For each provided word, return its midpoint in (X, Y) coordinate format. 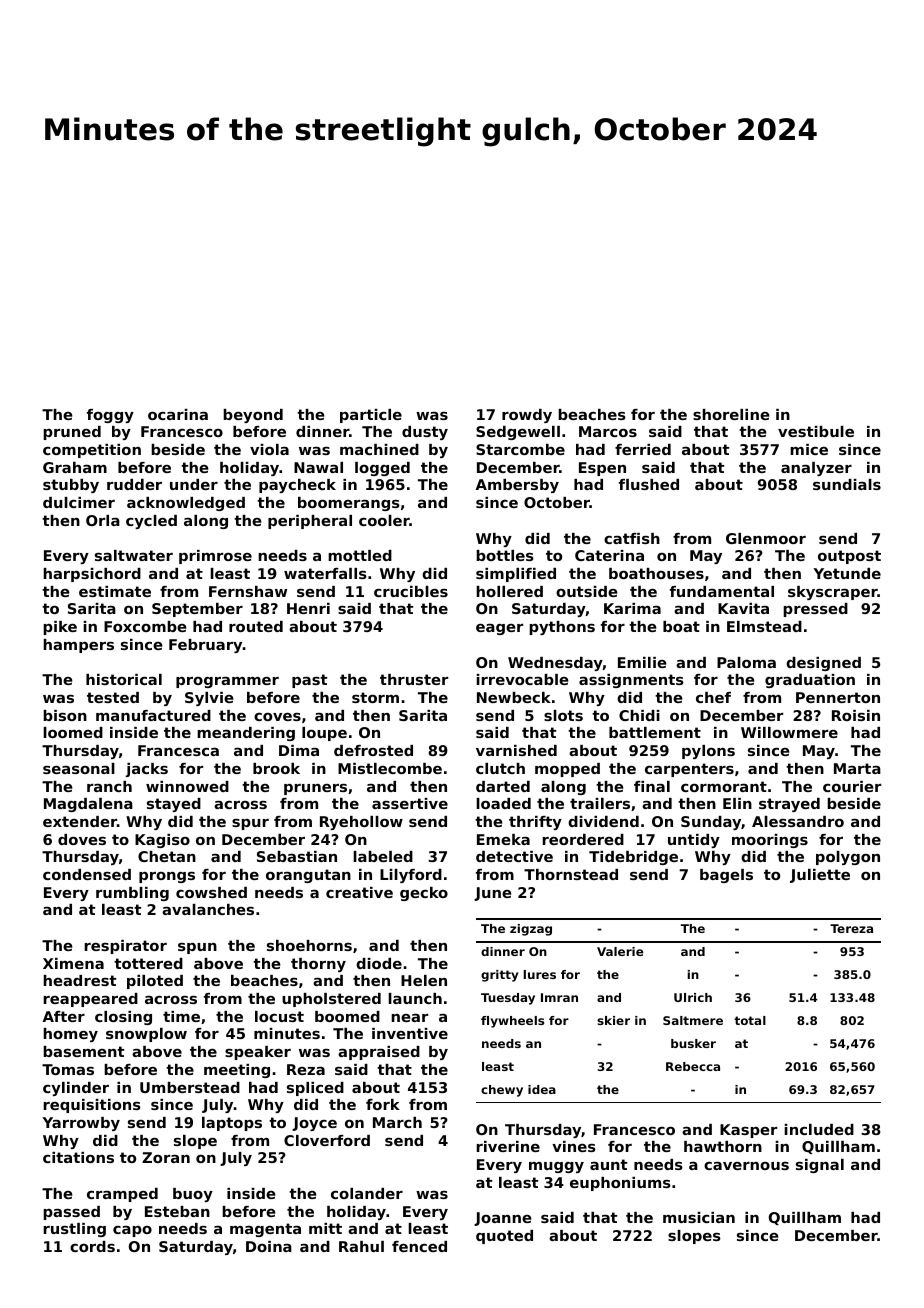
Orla (103, 520)
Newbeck (514, 697)
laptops (232, 1124)
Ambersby (517, 486)
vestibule (816, 431)
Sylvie (209, 699)
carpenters (689, 770)
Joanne (503, 1219)
